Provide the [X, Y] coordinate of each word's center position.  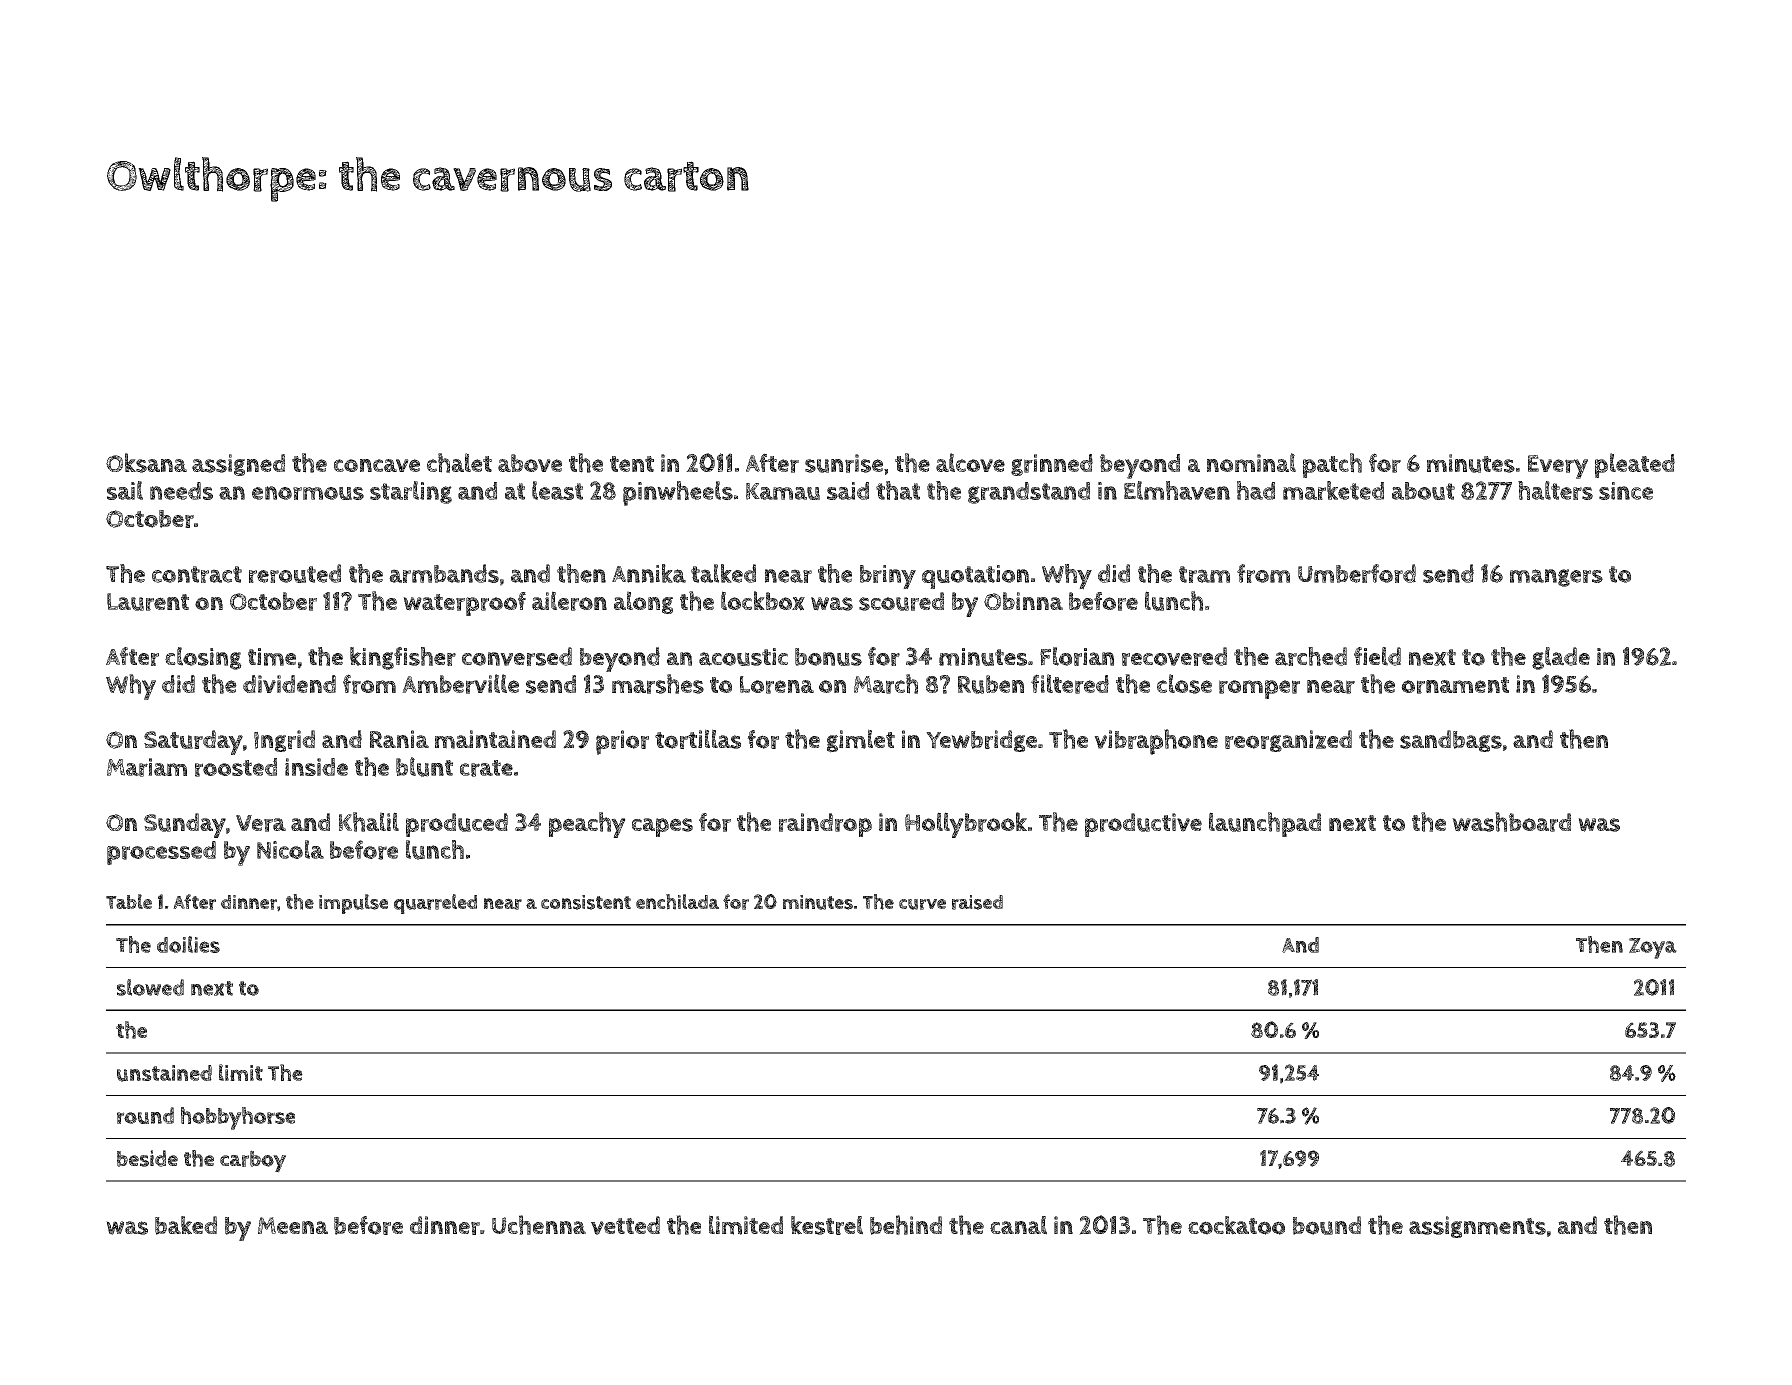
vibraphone [1156, 742]
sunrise [844, 463]
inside [316, 767]
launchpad [1265, 824]
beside [147, 1158]
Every [1558, 467]
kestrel [827, 1225]
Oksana [146, 463]
